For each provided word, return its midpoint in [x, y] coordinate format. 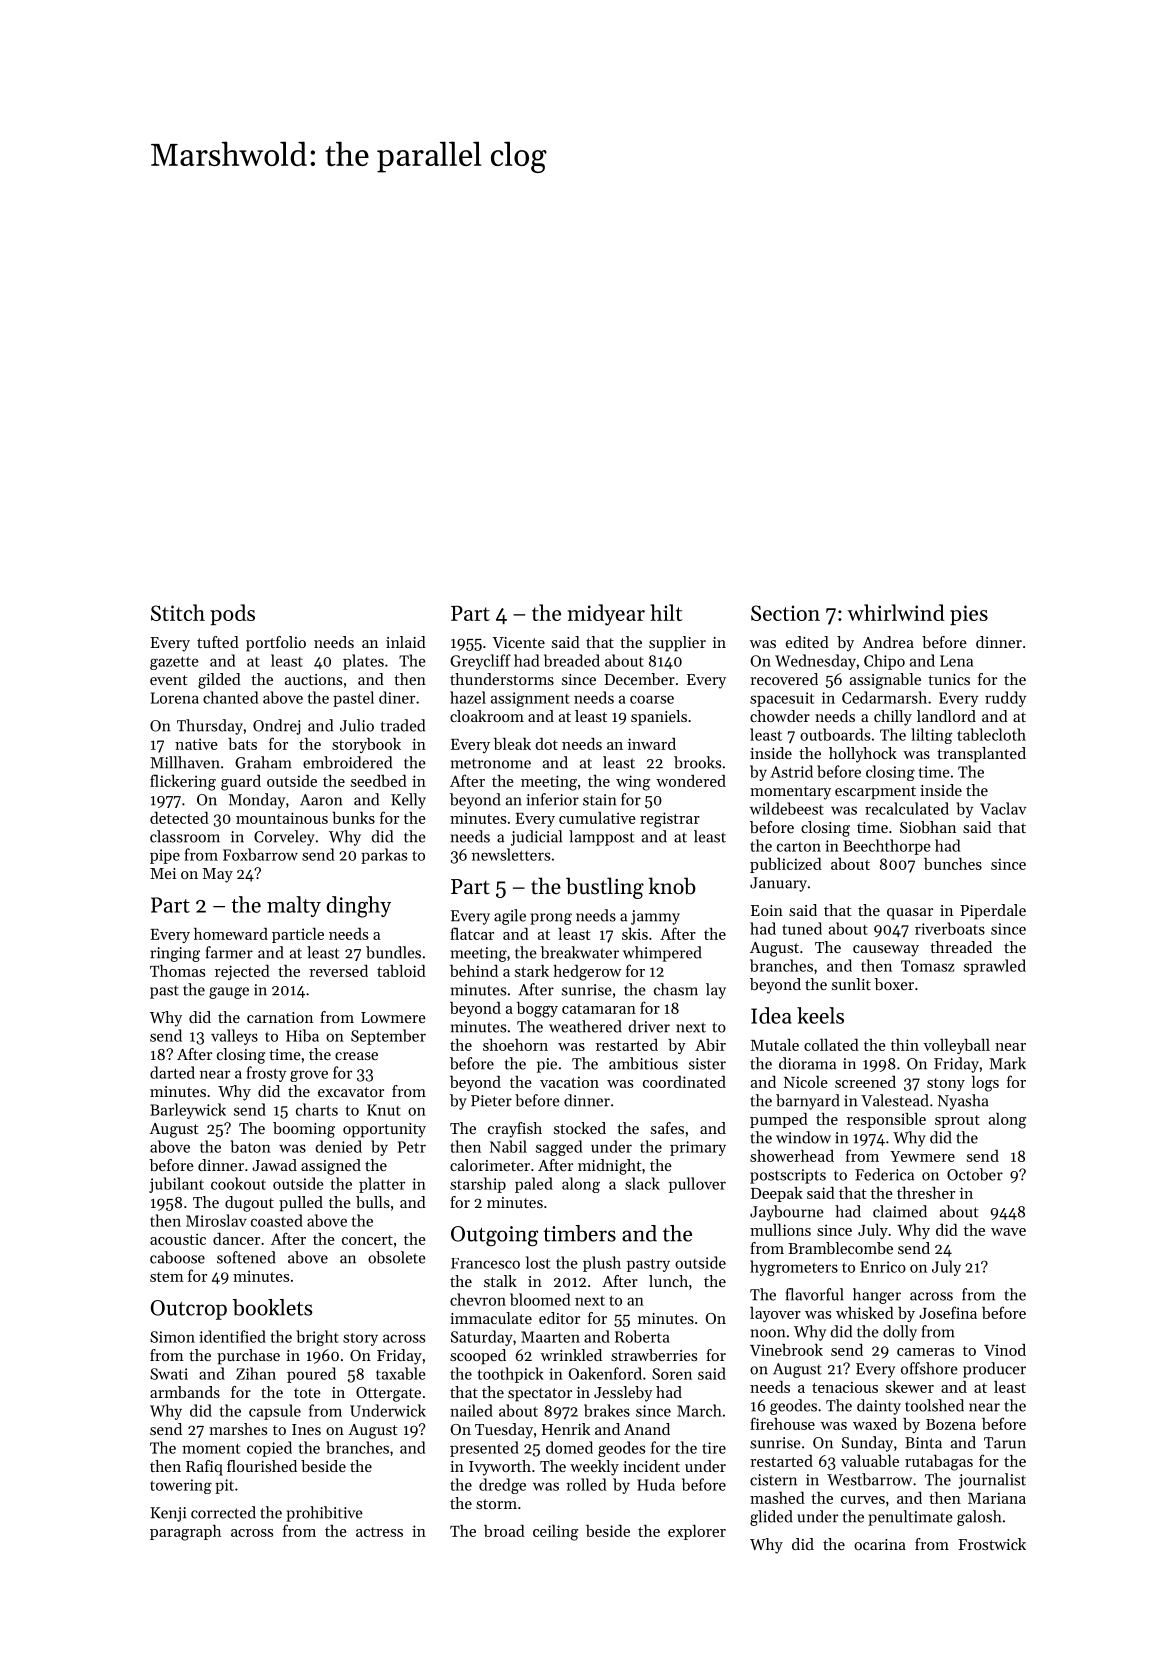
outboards [835, 734]
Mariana [997, 1498]
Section [785, 613]
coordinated [684, 1082]
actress [379, 1532]
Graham [263, 762]
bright [317, 1338]
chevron [478, 1299]
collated [831, 1044]
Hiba [302, 1035]
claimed [900, 1211]
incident [651, 1466]
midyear [606, 615]
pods [232, 614]
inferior [553, 799]
